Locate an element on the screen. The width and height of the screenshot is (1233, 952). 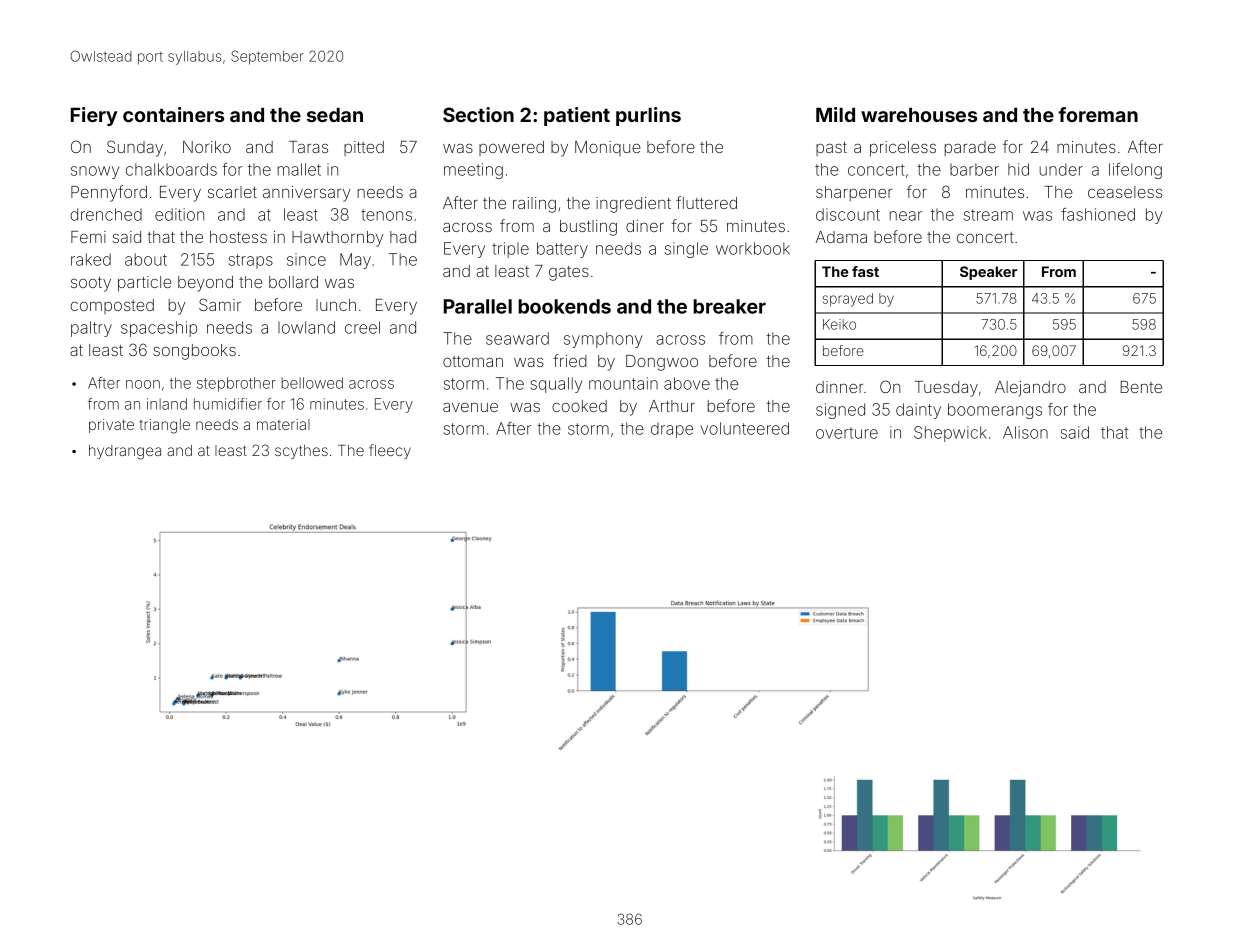
fashioned is located at coordinates (1098, 214).
